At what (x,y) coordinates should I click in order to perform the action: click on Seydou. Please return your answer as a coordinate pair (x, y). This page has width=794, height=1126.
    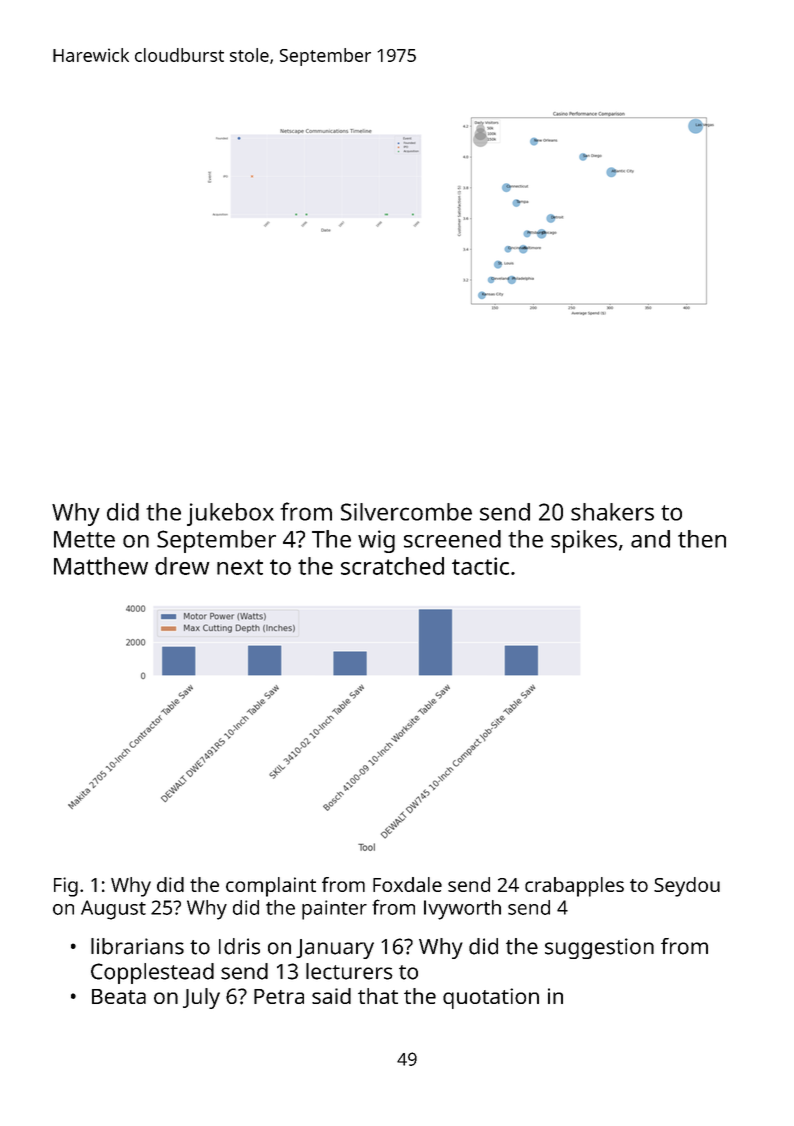
    Looking at the image, I should click on (687, 887).
